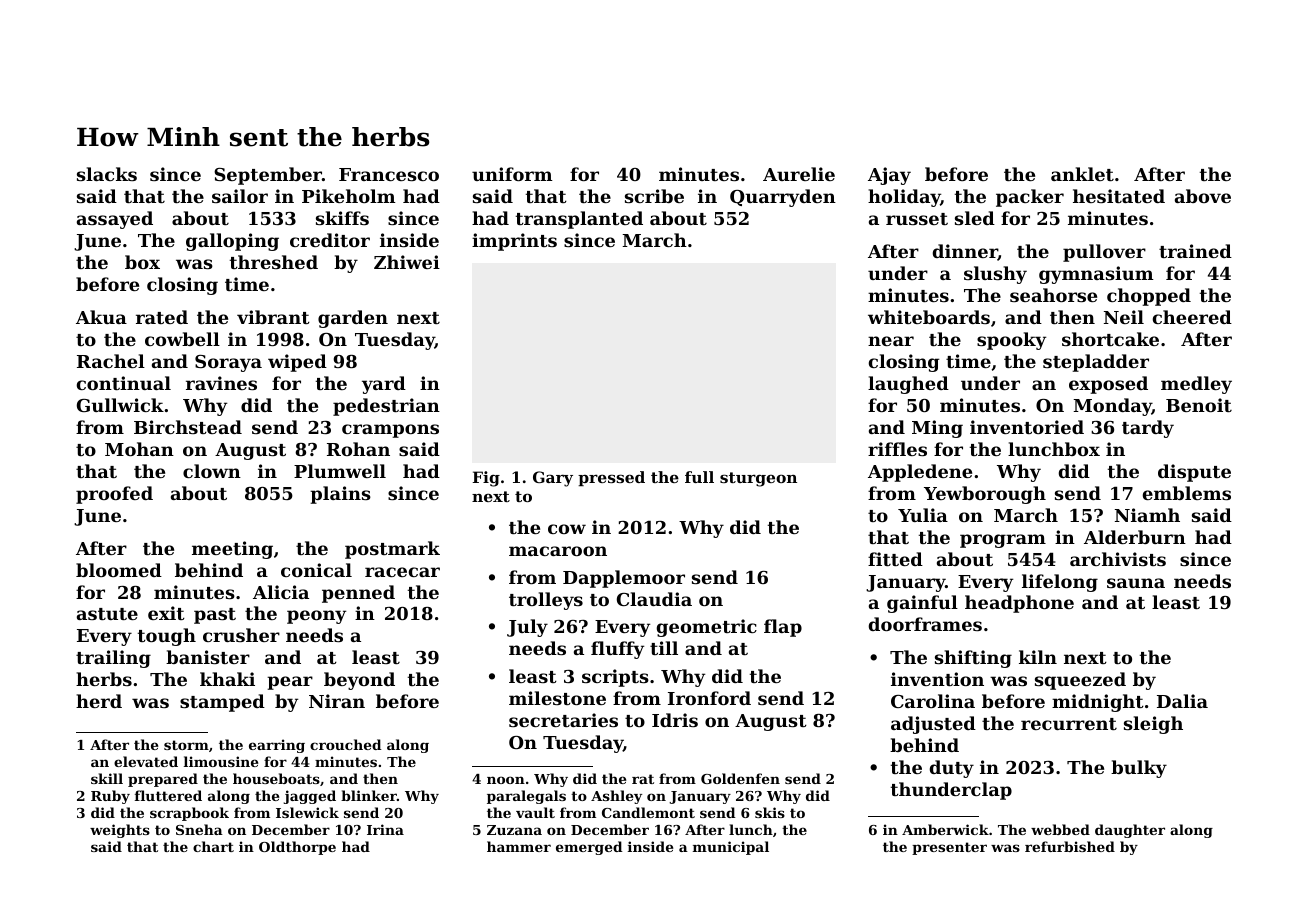 The width and height of the screenshot is (1308, 924). I want to click on slacks, so click(107, 174).
